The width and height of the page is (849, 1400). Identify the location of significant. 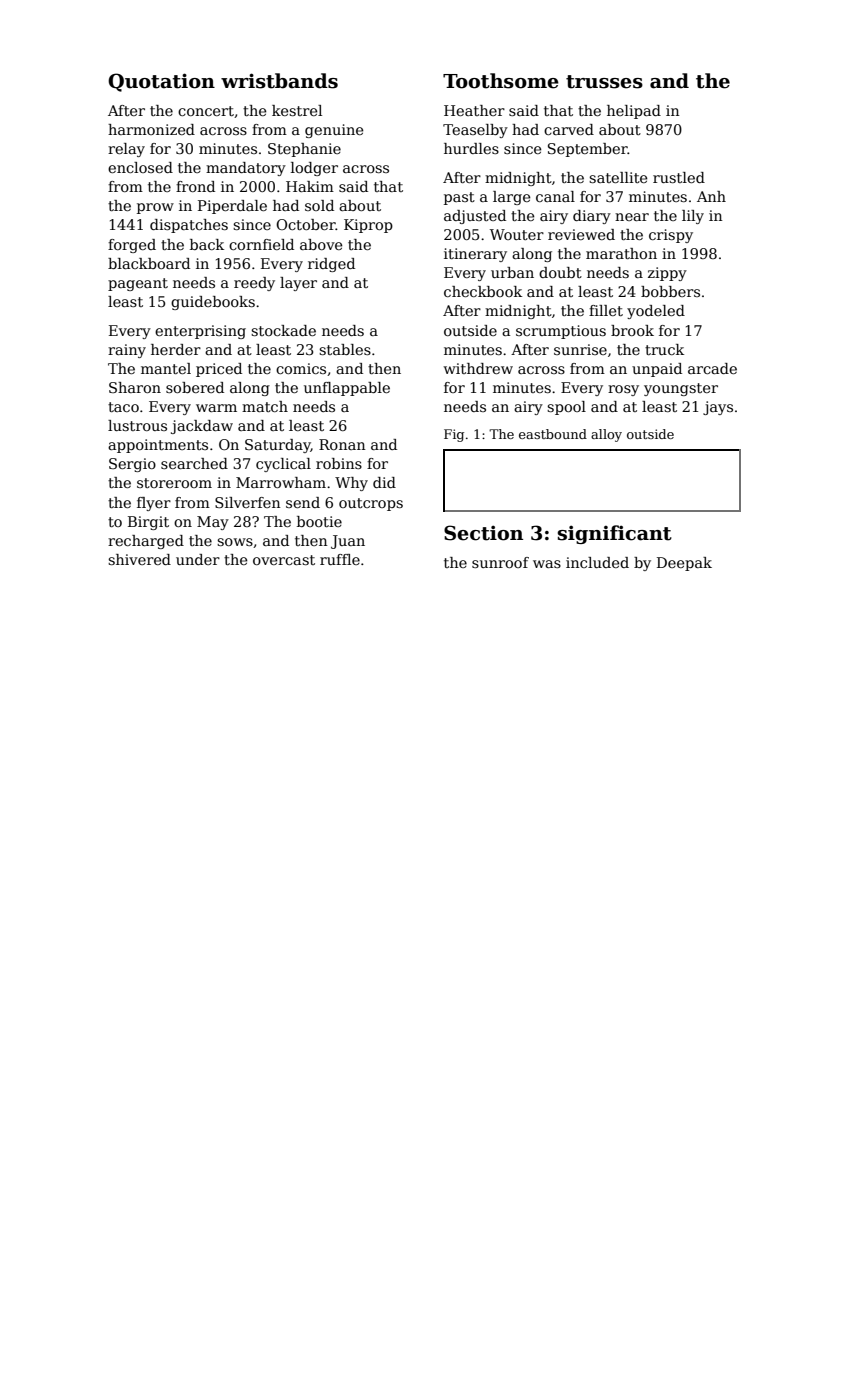
(615, 534).
